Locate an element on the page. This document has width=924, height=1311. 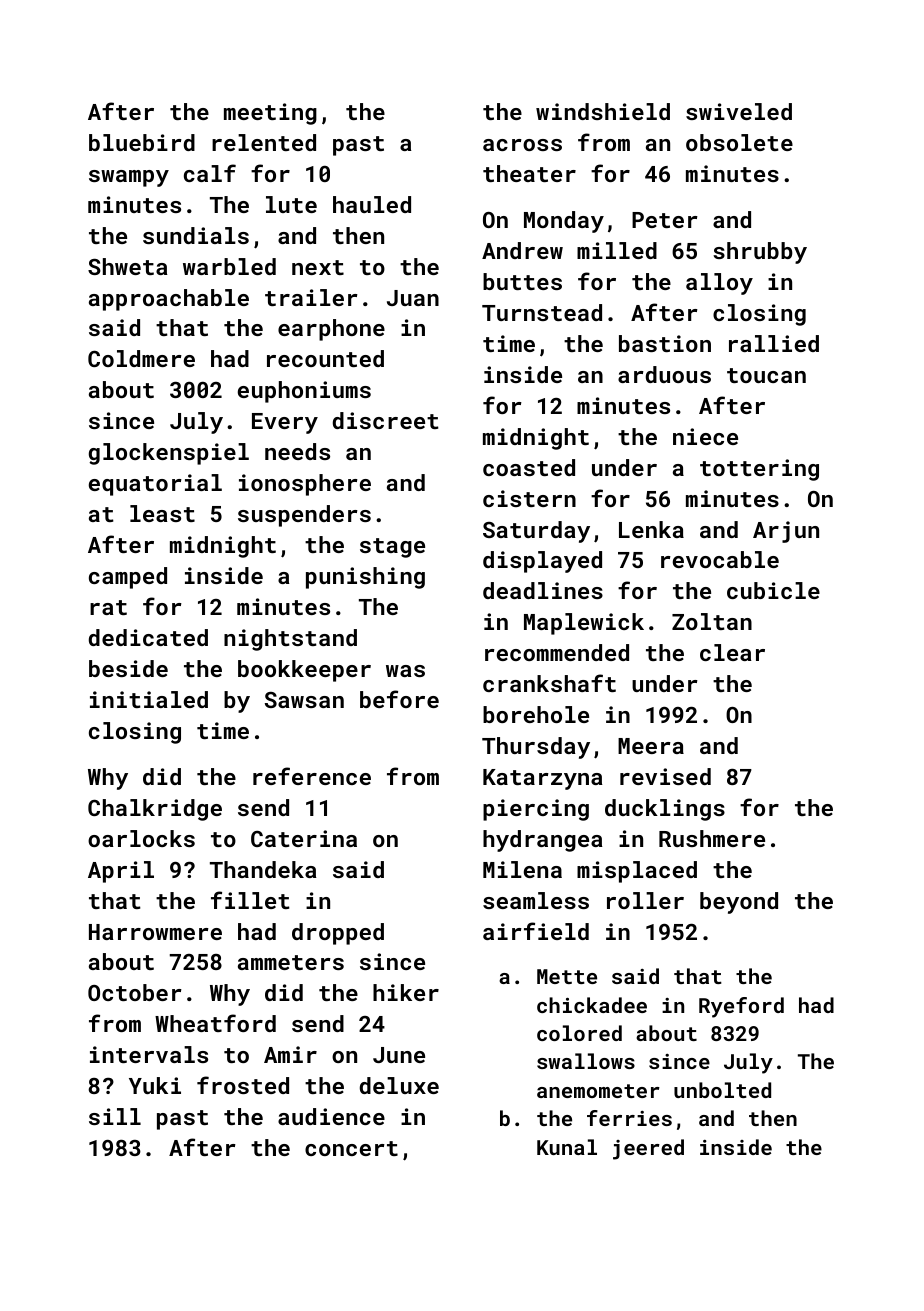
hauled is located at coordinates (372, 204).
